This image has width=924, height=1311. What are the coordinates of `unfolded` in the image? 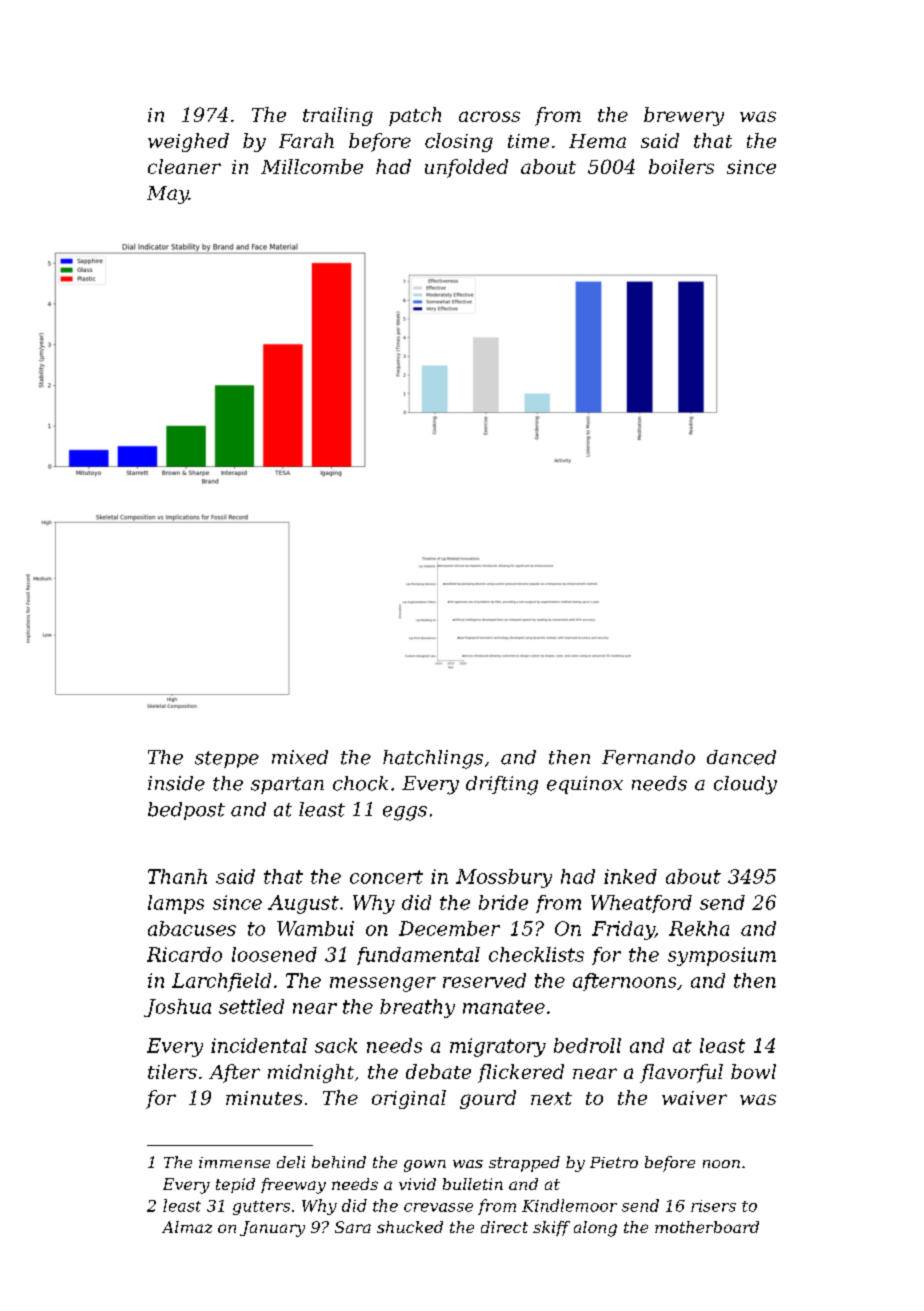 It's located at (466, 168).
